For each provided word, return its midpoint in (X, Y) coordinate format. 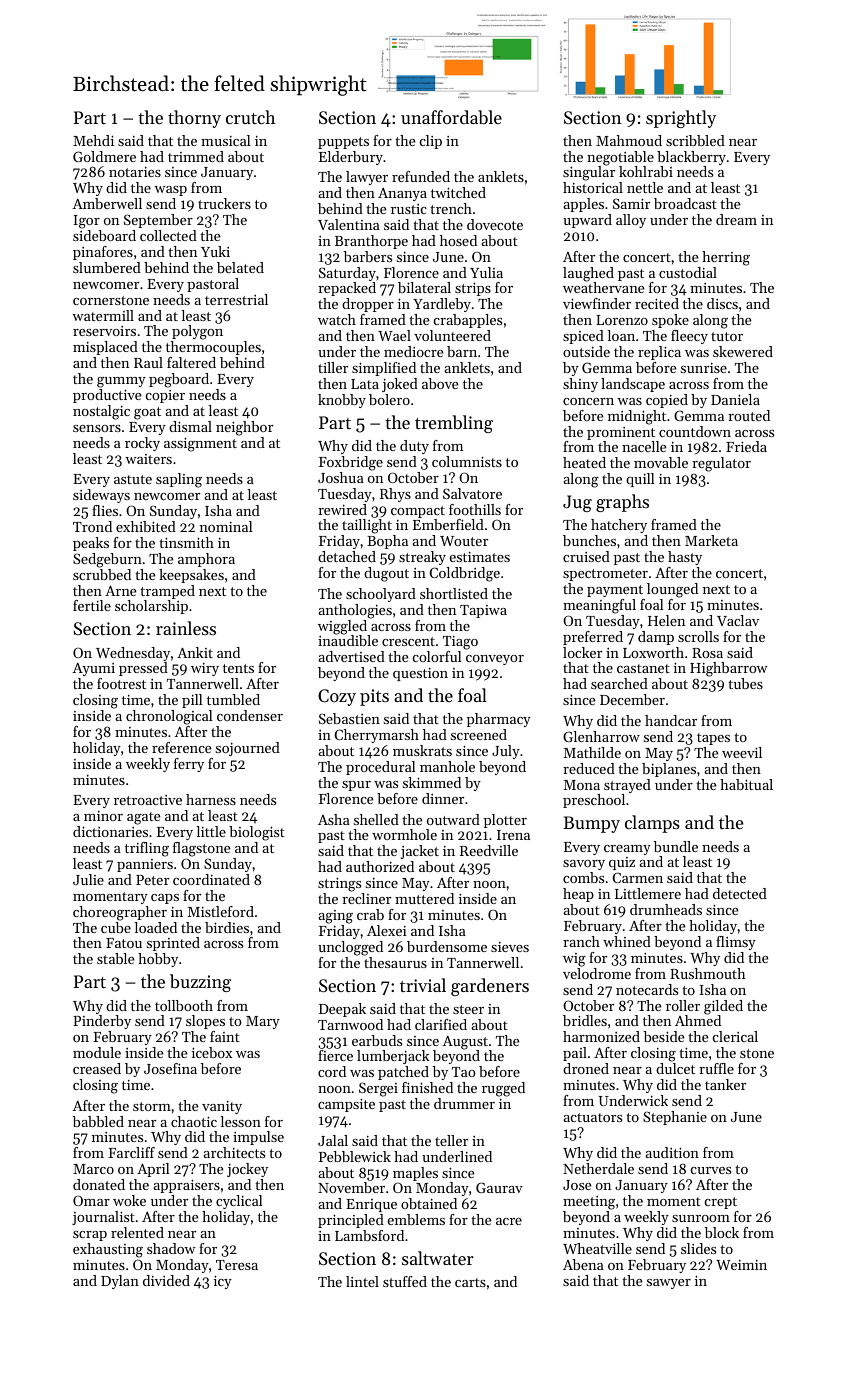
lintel (362, 1281)
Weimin (741, 1265)
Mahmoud (629, 140)
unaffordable (451, 117)
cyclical (239, 1202)
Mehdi (93, 140)
